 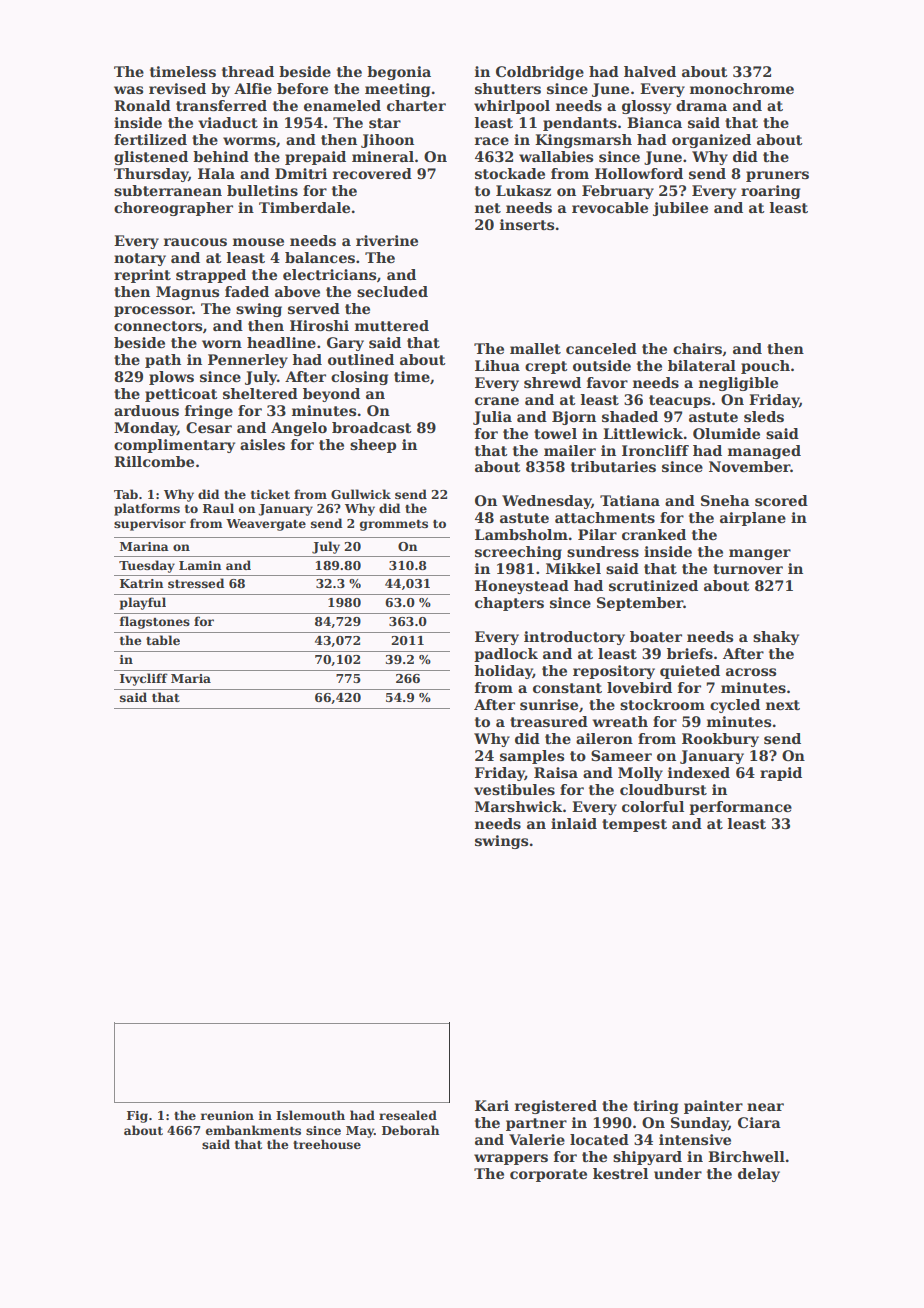 I want to click on Fig, so click(x=137, y=1117).
